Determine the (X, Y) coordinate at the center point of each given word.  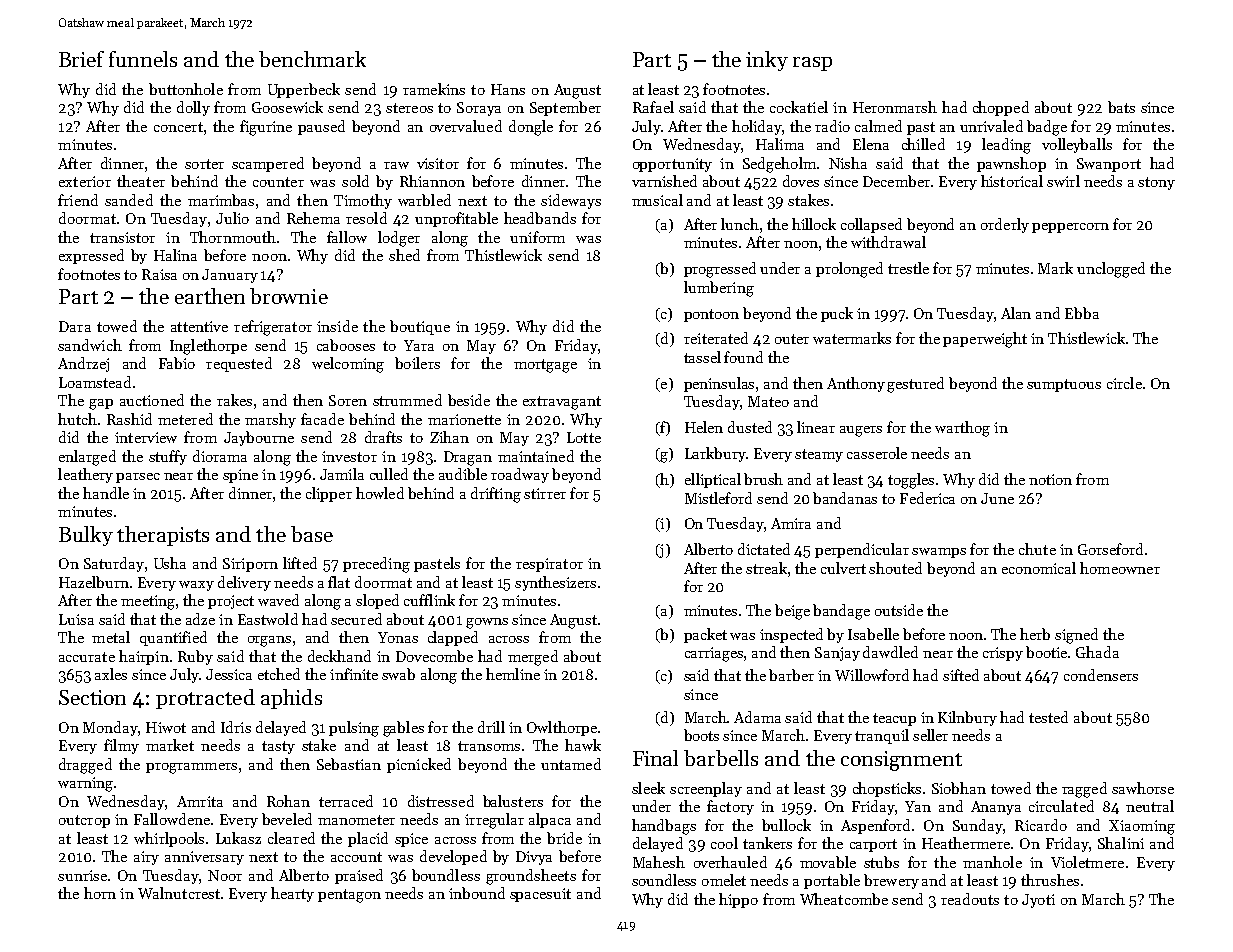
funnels (143, 59)
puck (837, 314)
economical (1039, 568)
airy (146, 858)
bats (1121, 107)
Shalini (1121, 843)
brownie (289, 296)
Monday (110, 728)
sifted (961, 675)
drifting (496, 495)
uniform (537, 237)
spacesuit (540, 895)
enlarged (87, 458)
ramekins (434, 89)
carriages (715, 654)
